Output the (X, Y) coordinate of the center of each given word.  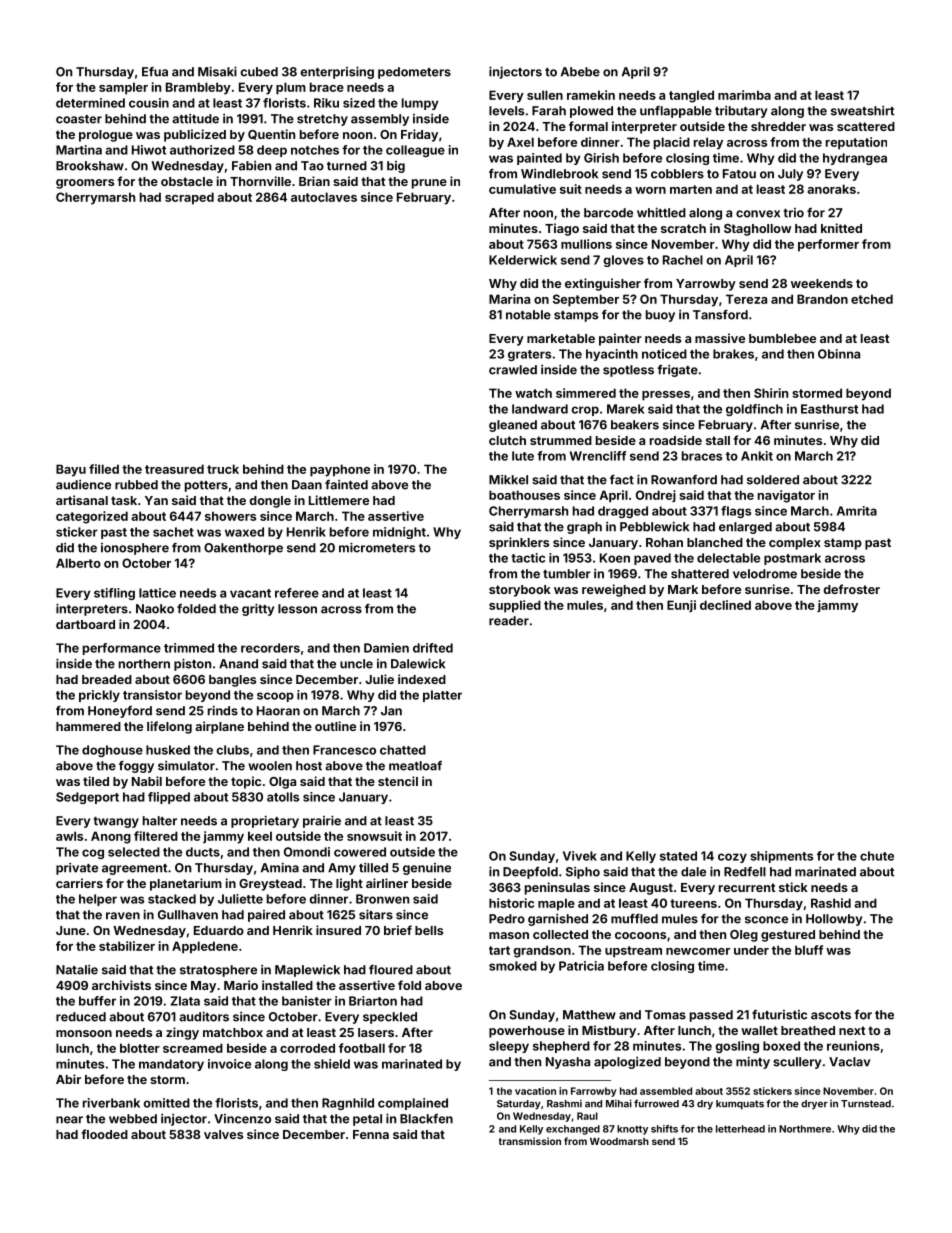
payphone (340, 470)
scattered (866, 126)
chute (877, 856)
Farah (549, 111)
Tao (312, 166)
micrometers (377, 547)
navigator (786, 496)
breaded (107, 679)
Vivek (580, 856)
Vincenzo (242, 1119)
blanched (715, 542)
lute (523, 456)
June (71, 930)
